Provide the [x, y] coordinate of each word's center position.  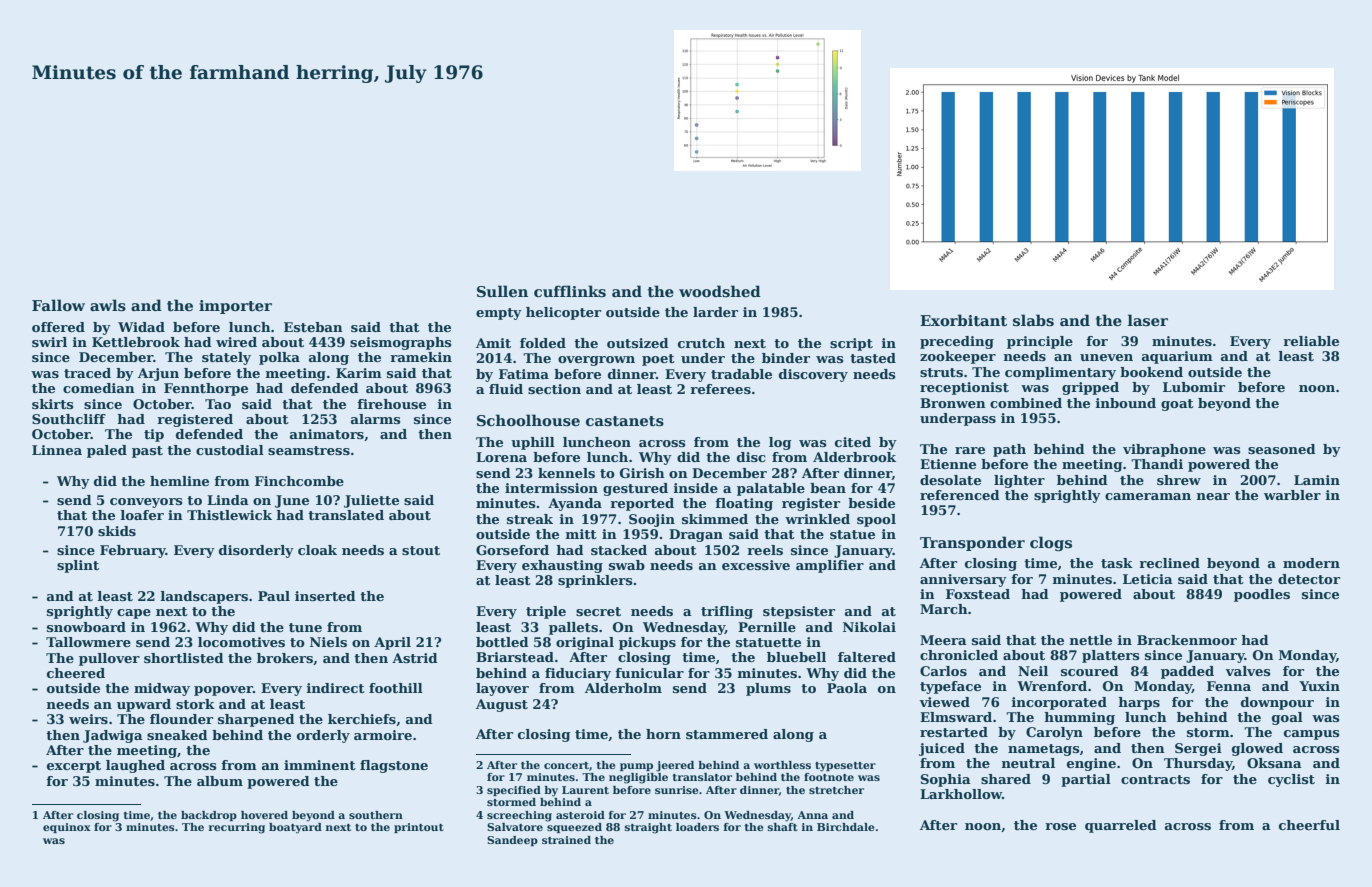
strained [566, 840]
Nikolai [869, 627]
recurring [237, 828]
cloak [317, 550]
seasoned [1282, 449]
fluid [506, 389]
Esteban [313, 327]
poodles [1262, 595]
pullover [109, 659]
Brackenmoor [1187, 640]
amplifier [830, 566]
